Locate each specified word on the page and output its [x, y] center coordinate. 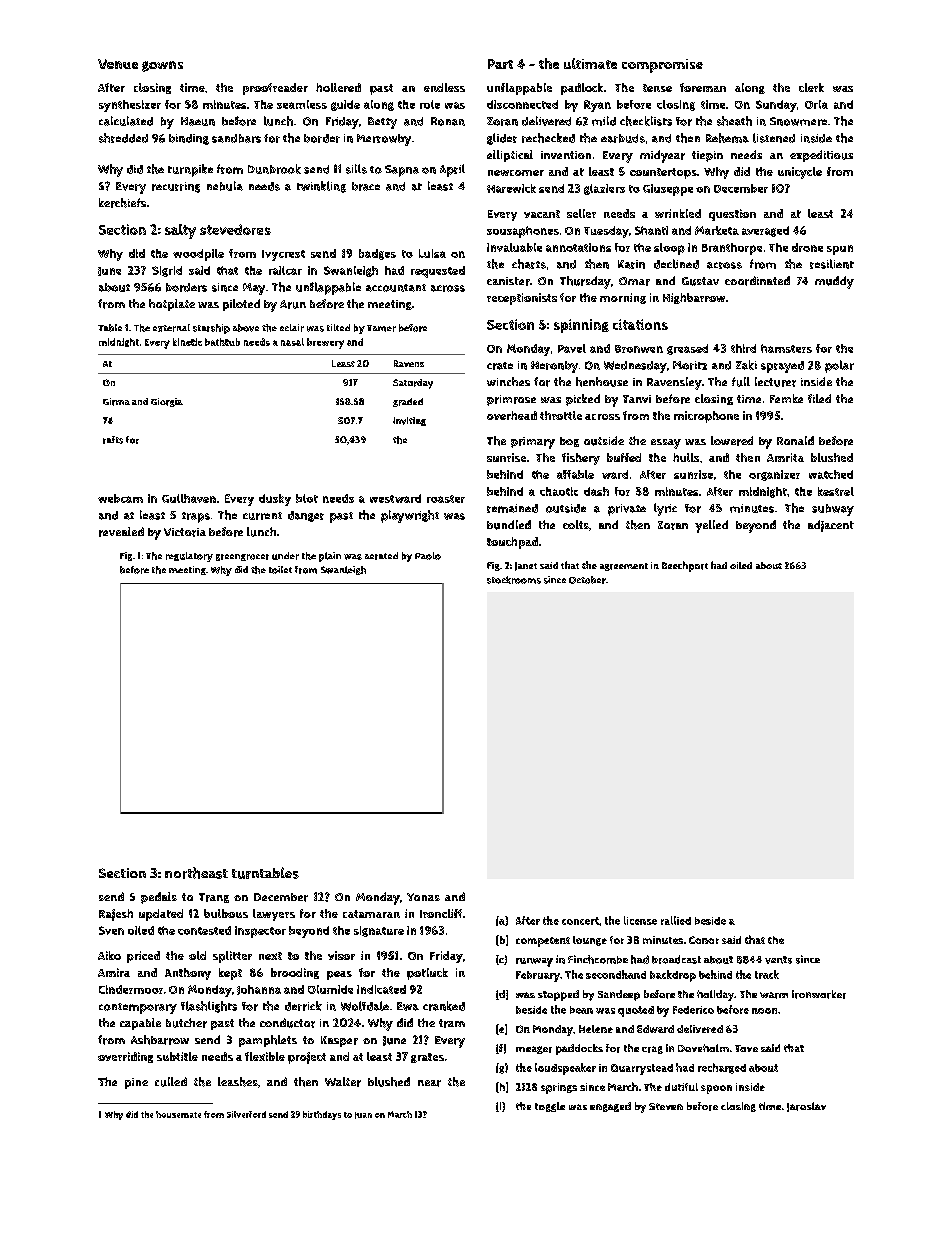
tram [452, 1023]
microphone [706, 417]
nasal [292, 342]
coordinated [757, 281]
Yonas [423, 897]
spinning [581, 326]
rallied [676, 920]
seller [581, 213]
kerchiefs [122, 203]
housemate [178, 1114]
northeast [196, 873]
